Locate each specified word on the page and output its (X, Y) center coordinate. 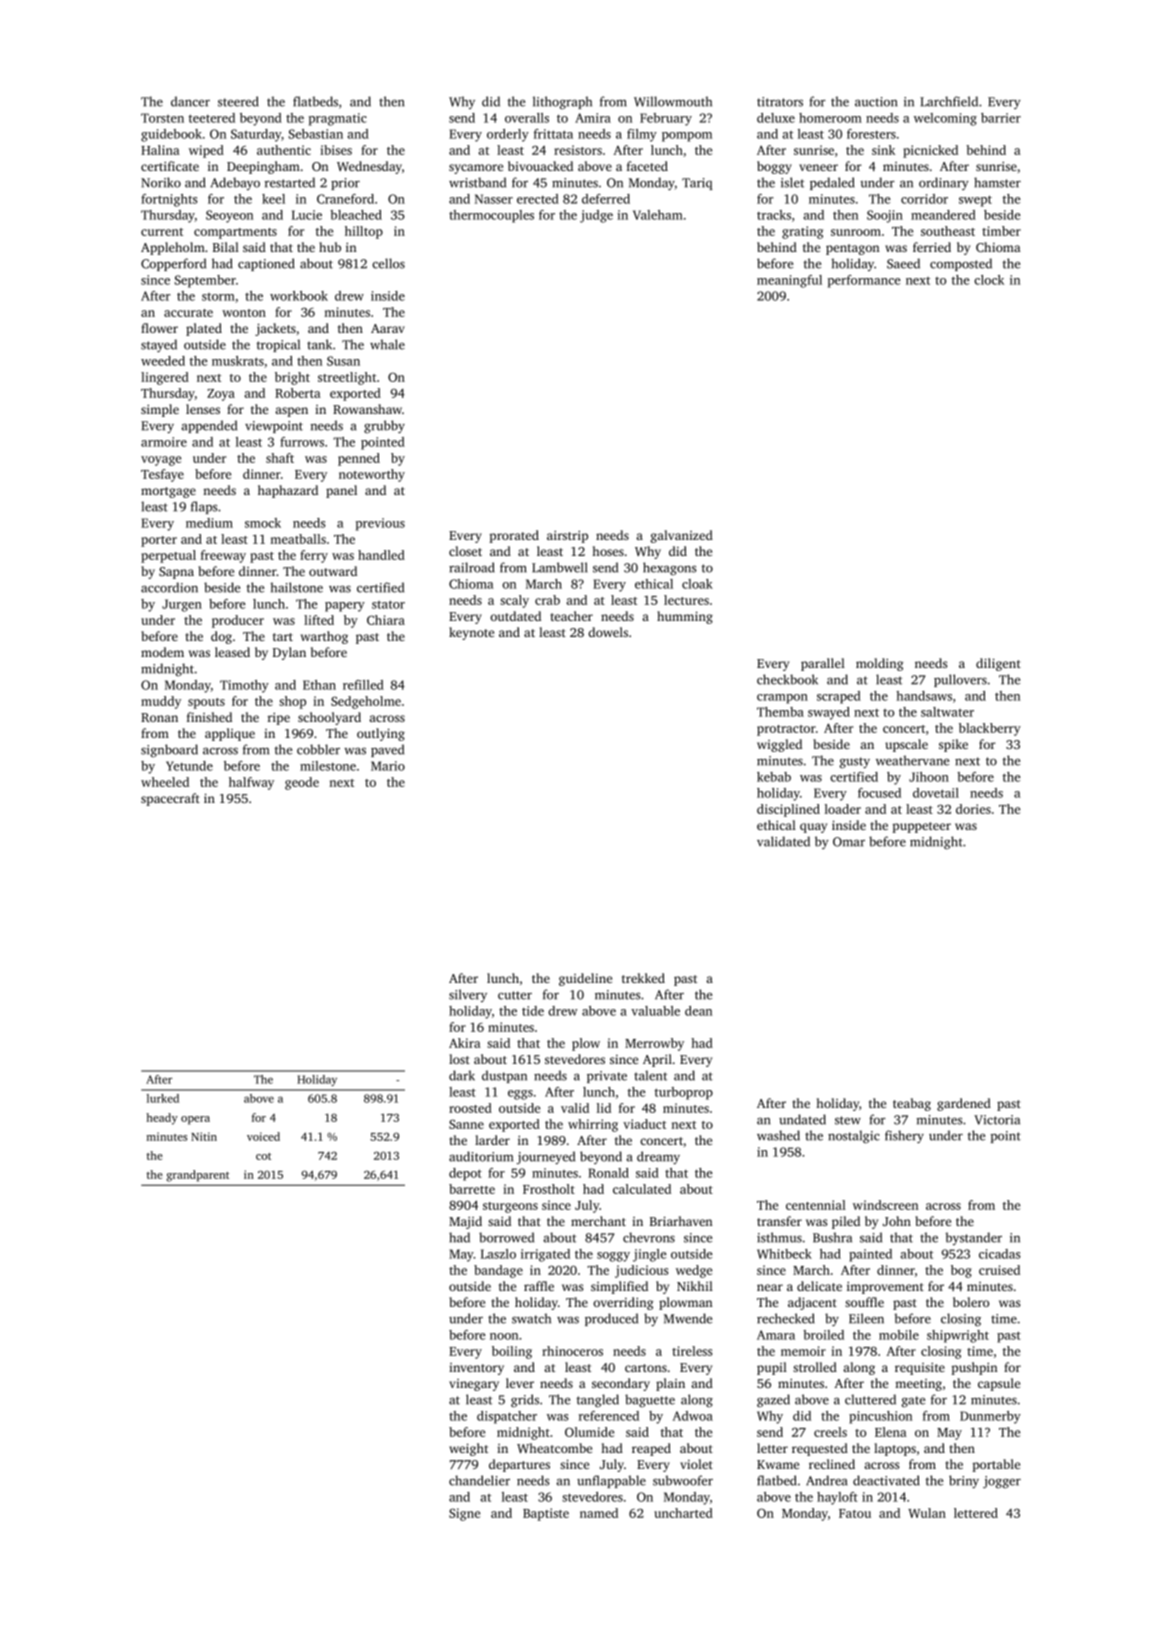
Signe (464, 1514)
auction (876, 102)
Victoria (997, 1120)
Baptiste (546, 1514)
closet (465, 551)
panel (341, 491)
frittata (553, 134)
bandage (498, 1271)
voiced (263, 1136)
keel (273, 199)
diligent (998, 664)
